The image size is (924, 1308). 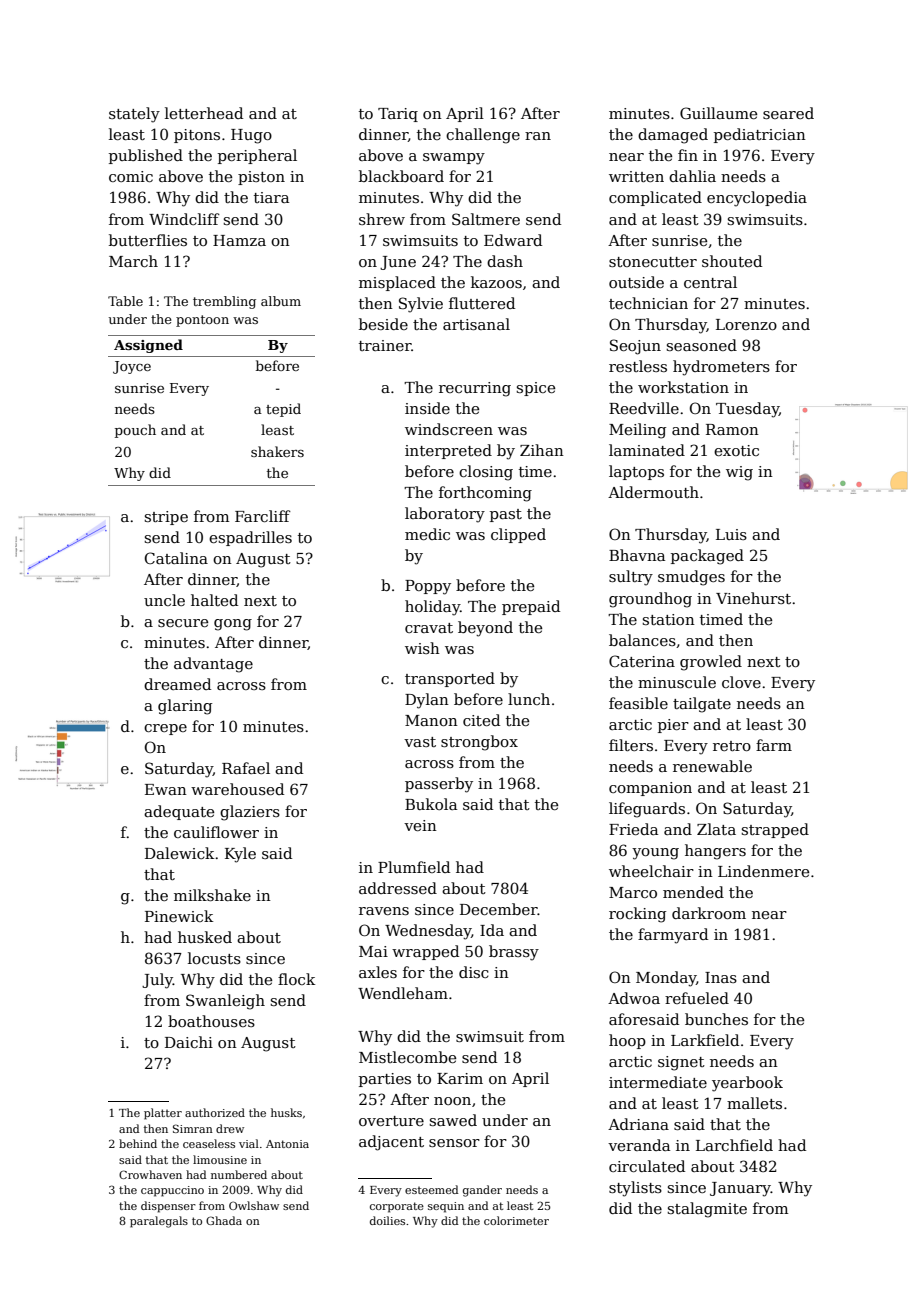 What do you see at coordinates (398, 115) in the screenshot?
I see `Tariq` at bounding box center [398, 115].
